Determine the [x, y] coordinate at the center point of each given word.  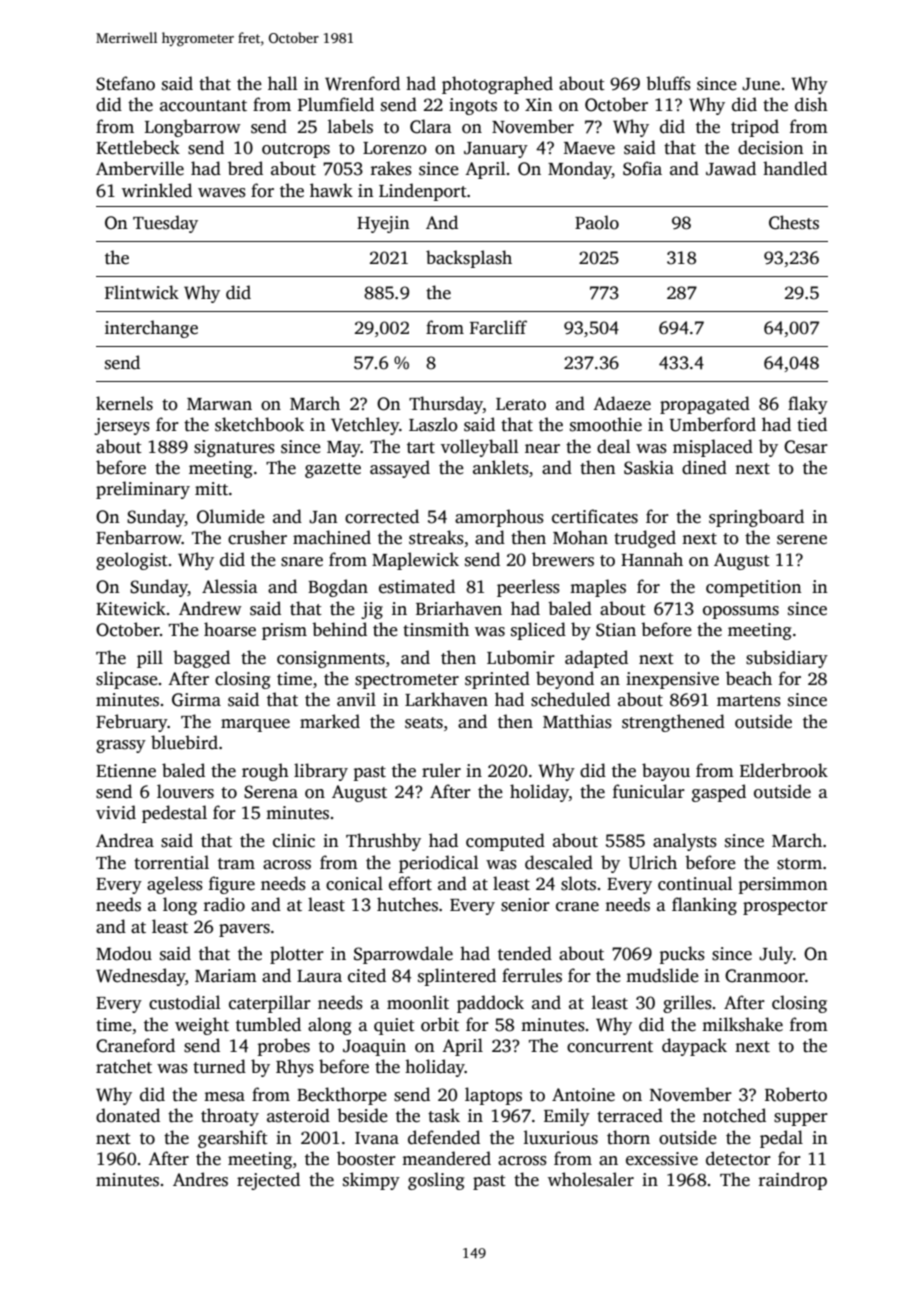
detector [738, 1158]
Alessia [230, 586]
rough [265, 772]
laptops [493, 1096]
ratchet [124, 1066]
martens [749, 701]
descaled [559, 862]
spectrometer [407, 681]
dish [811, 104]
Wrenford [362, 83]
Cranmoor [765, 976]
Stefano [125, 83]
